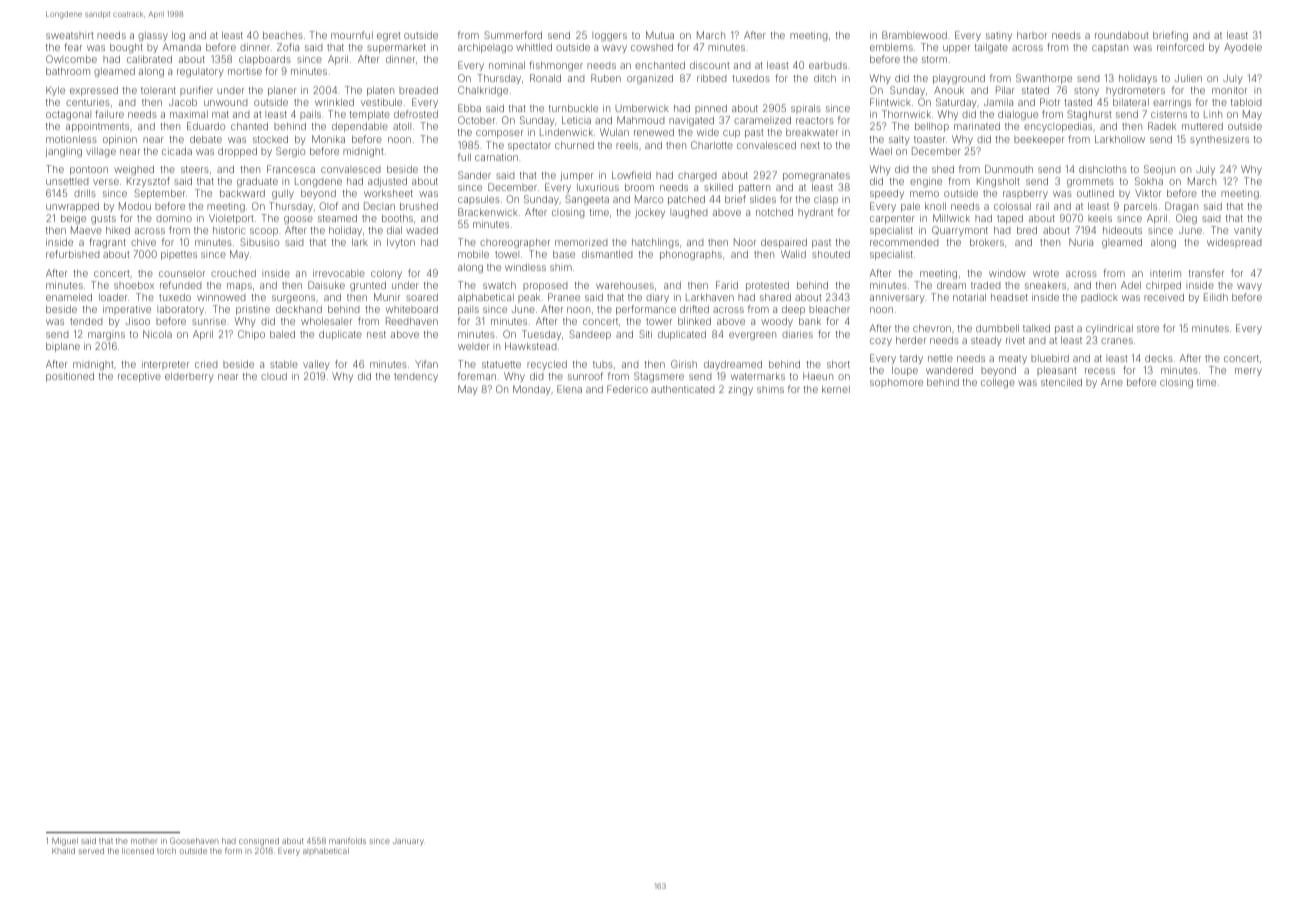  I want to click on Amanda, so click(181, 47).
